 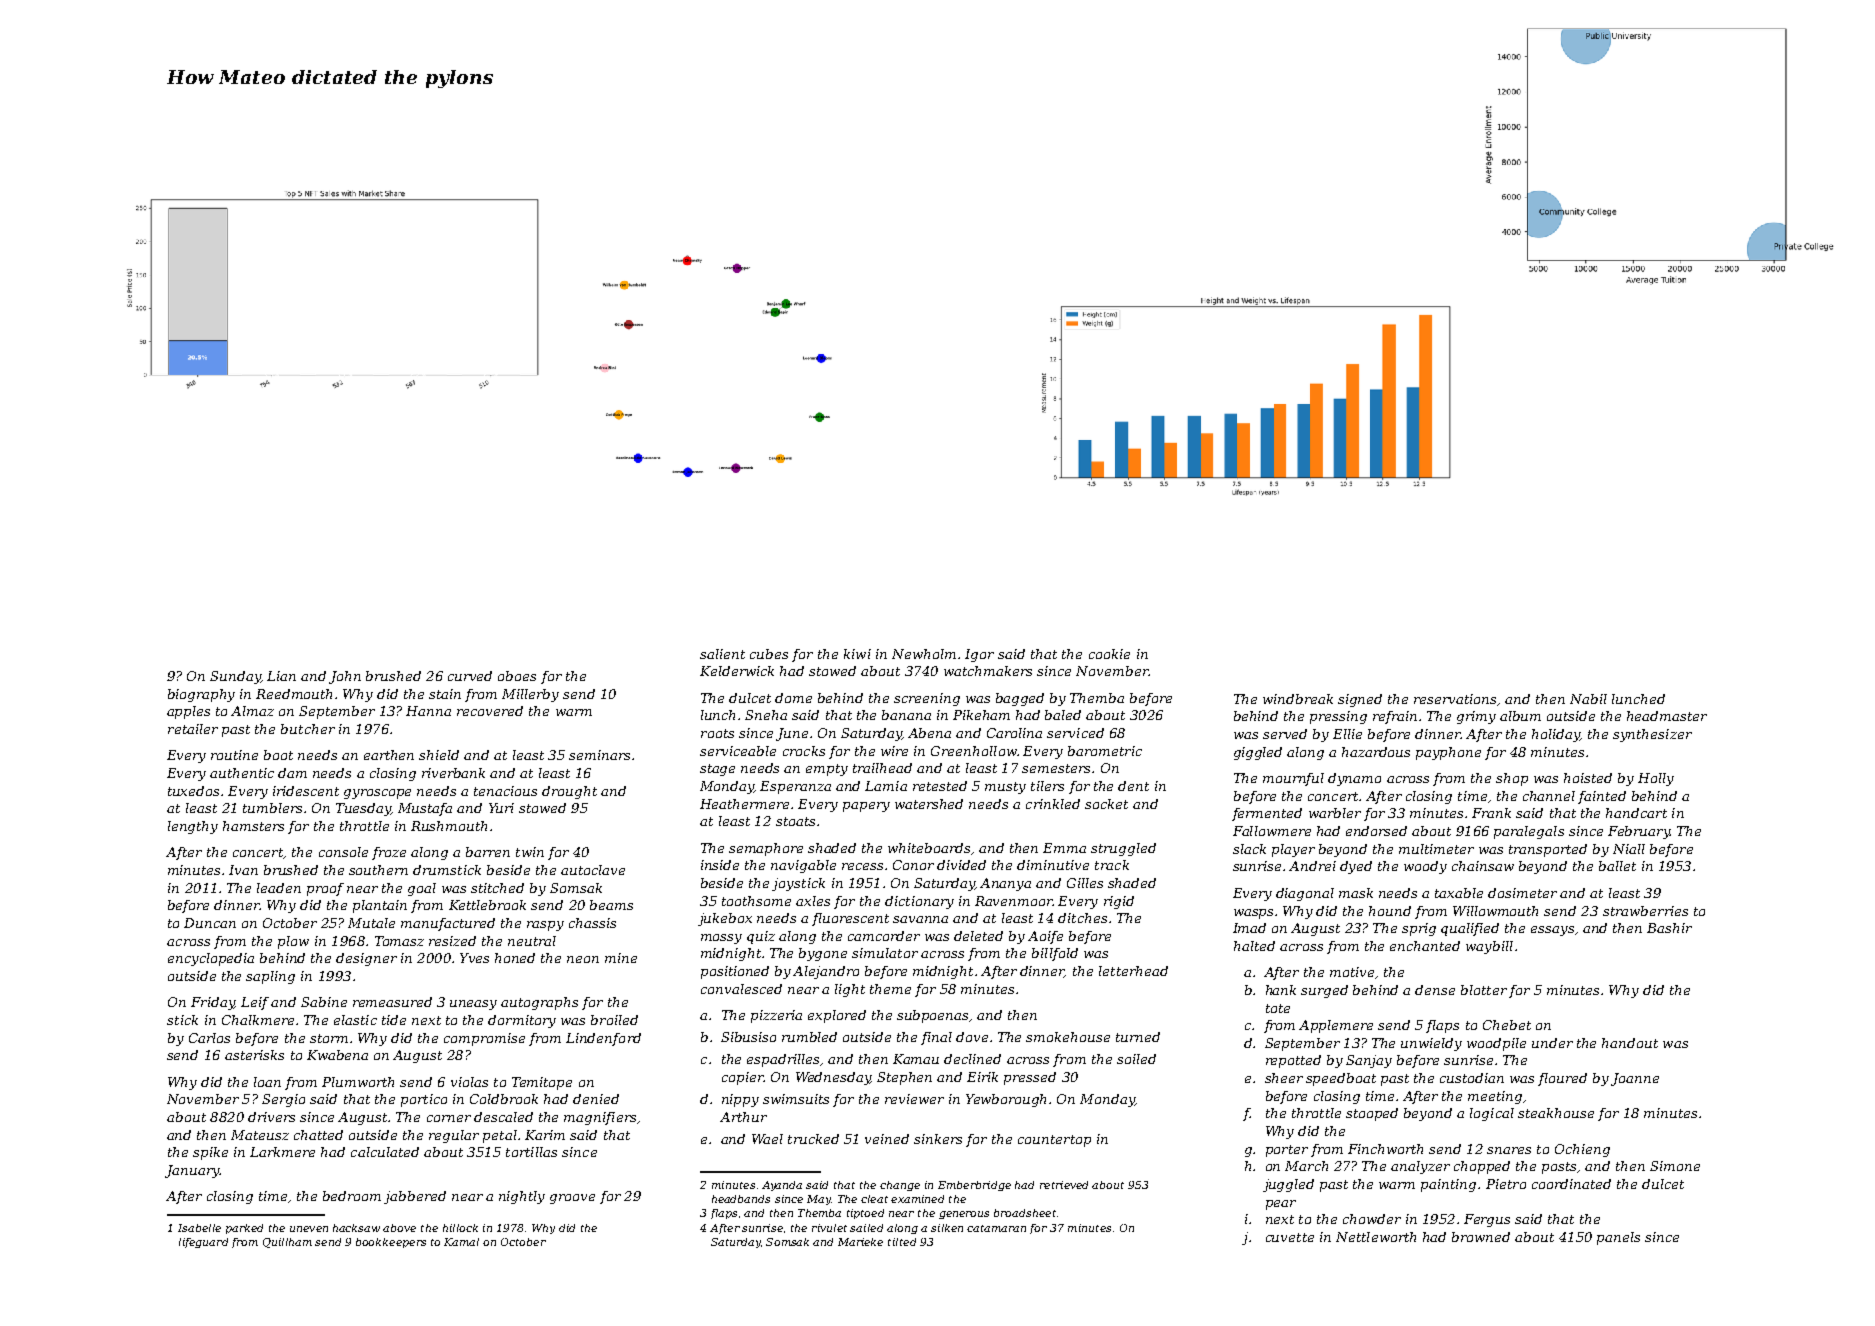 What do you see at coordinates (1629, 849) in the screenshot?
I see `Niall` at bounding box center [1629, 849].
